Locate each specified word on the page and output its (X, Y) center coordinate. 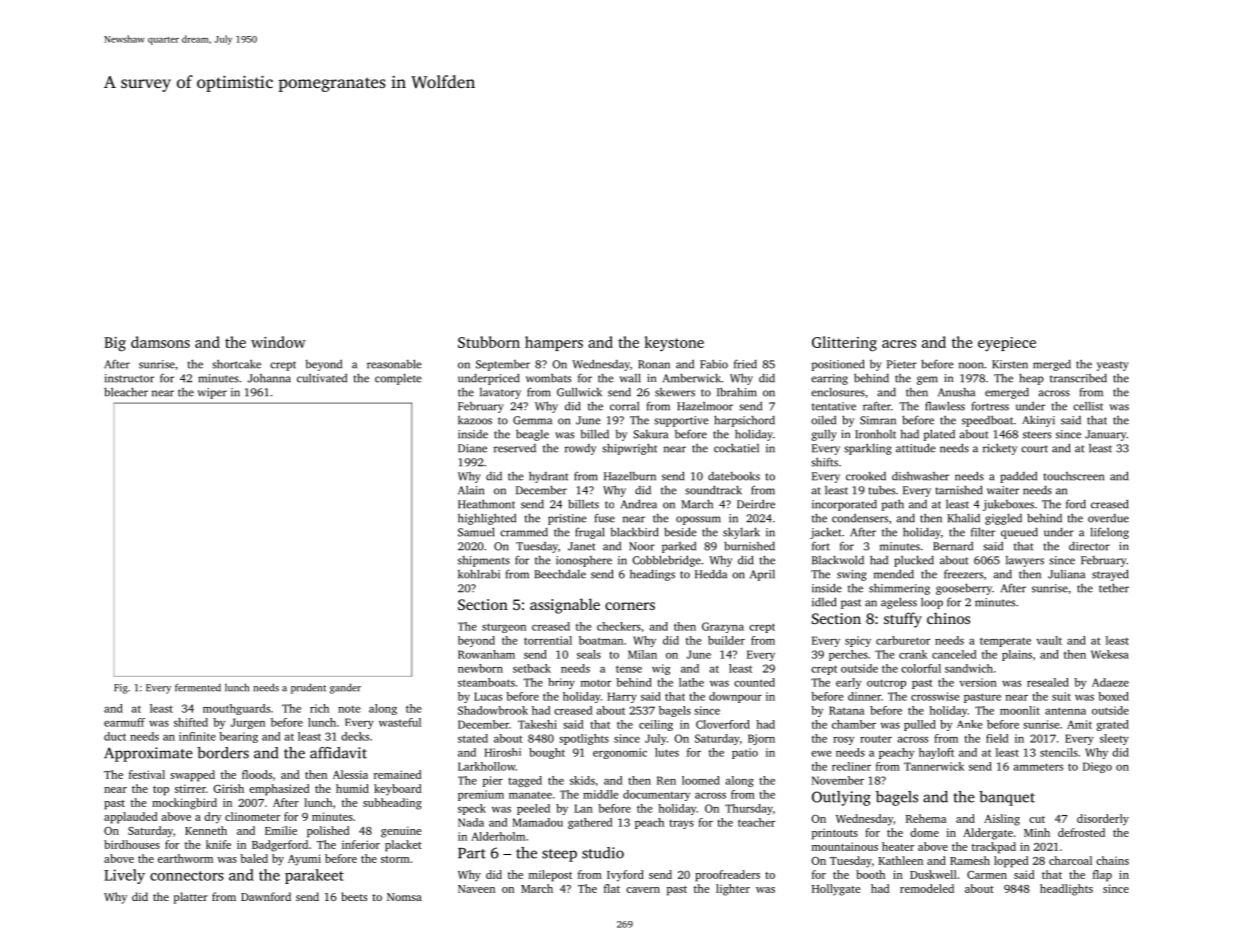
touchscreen (1074, 476)
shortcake (236, 364)
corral (624, 406)
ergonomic (620, 753)
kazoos (475, 420)
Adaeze (1110, 682)
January (1106, 435)
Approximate (148, 754)
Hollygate (836, 890)
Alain (471, 490)
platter (191, 898)
